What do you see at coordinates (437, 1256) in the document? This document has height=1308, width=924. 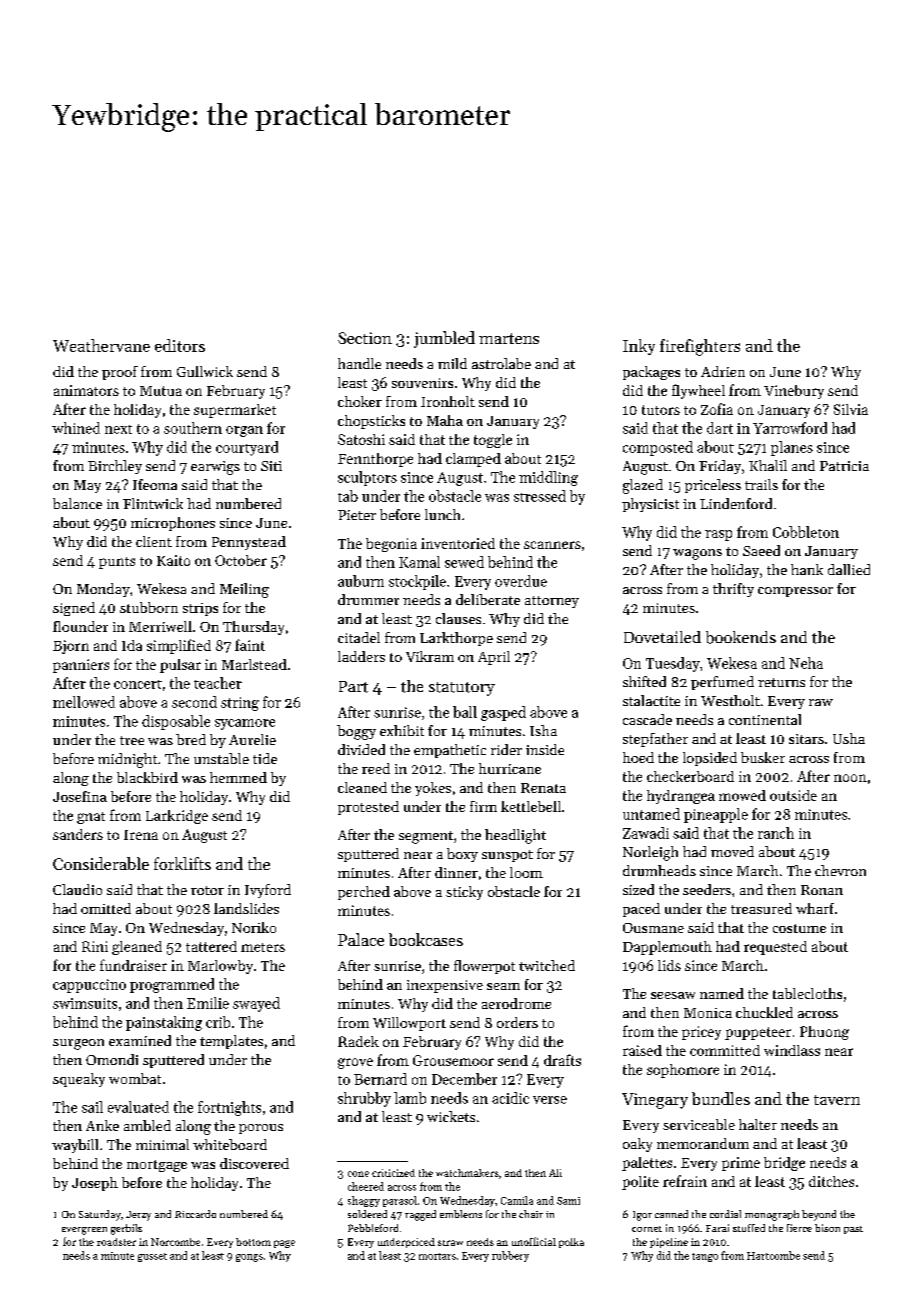 I see `mortars` at bounding box center [437, 1256].
